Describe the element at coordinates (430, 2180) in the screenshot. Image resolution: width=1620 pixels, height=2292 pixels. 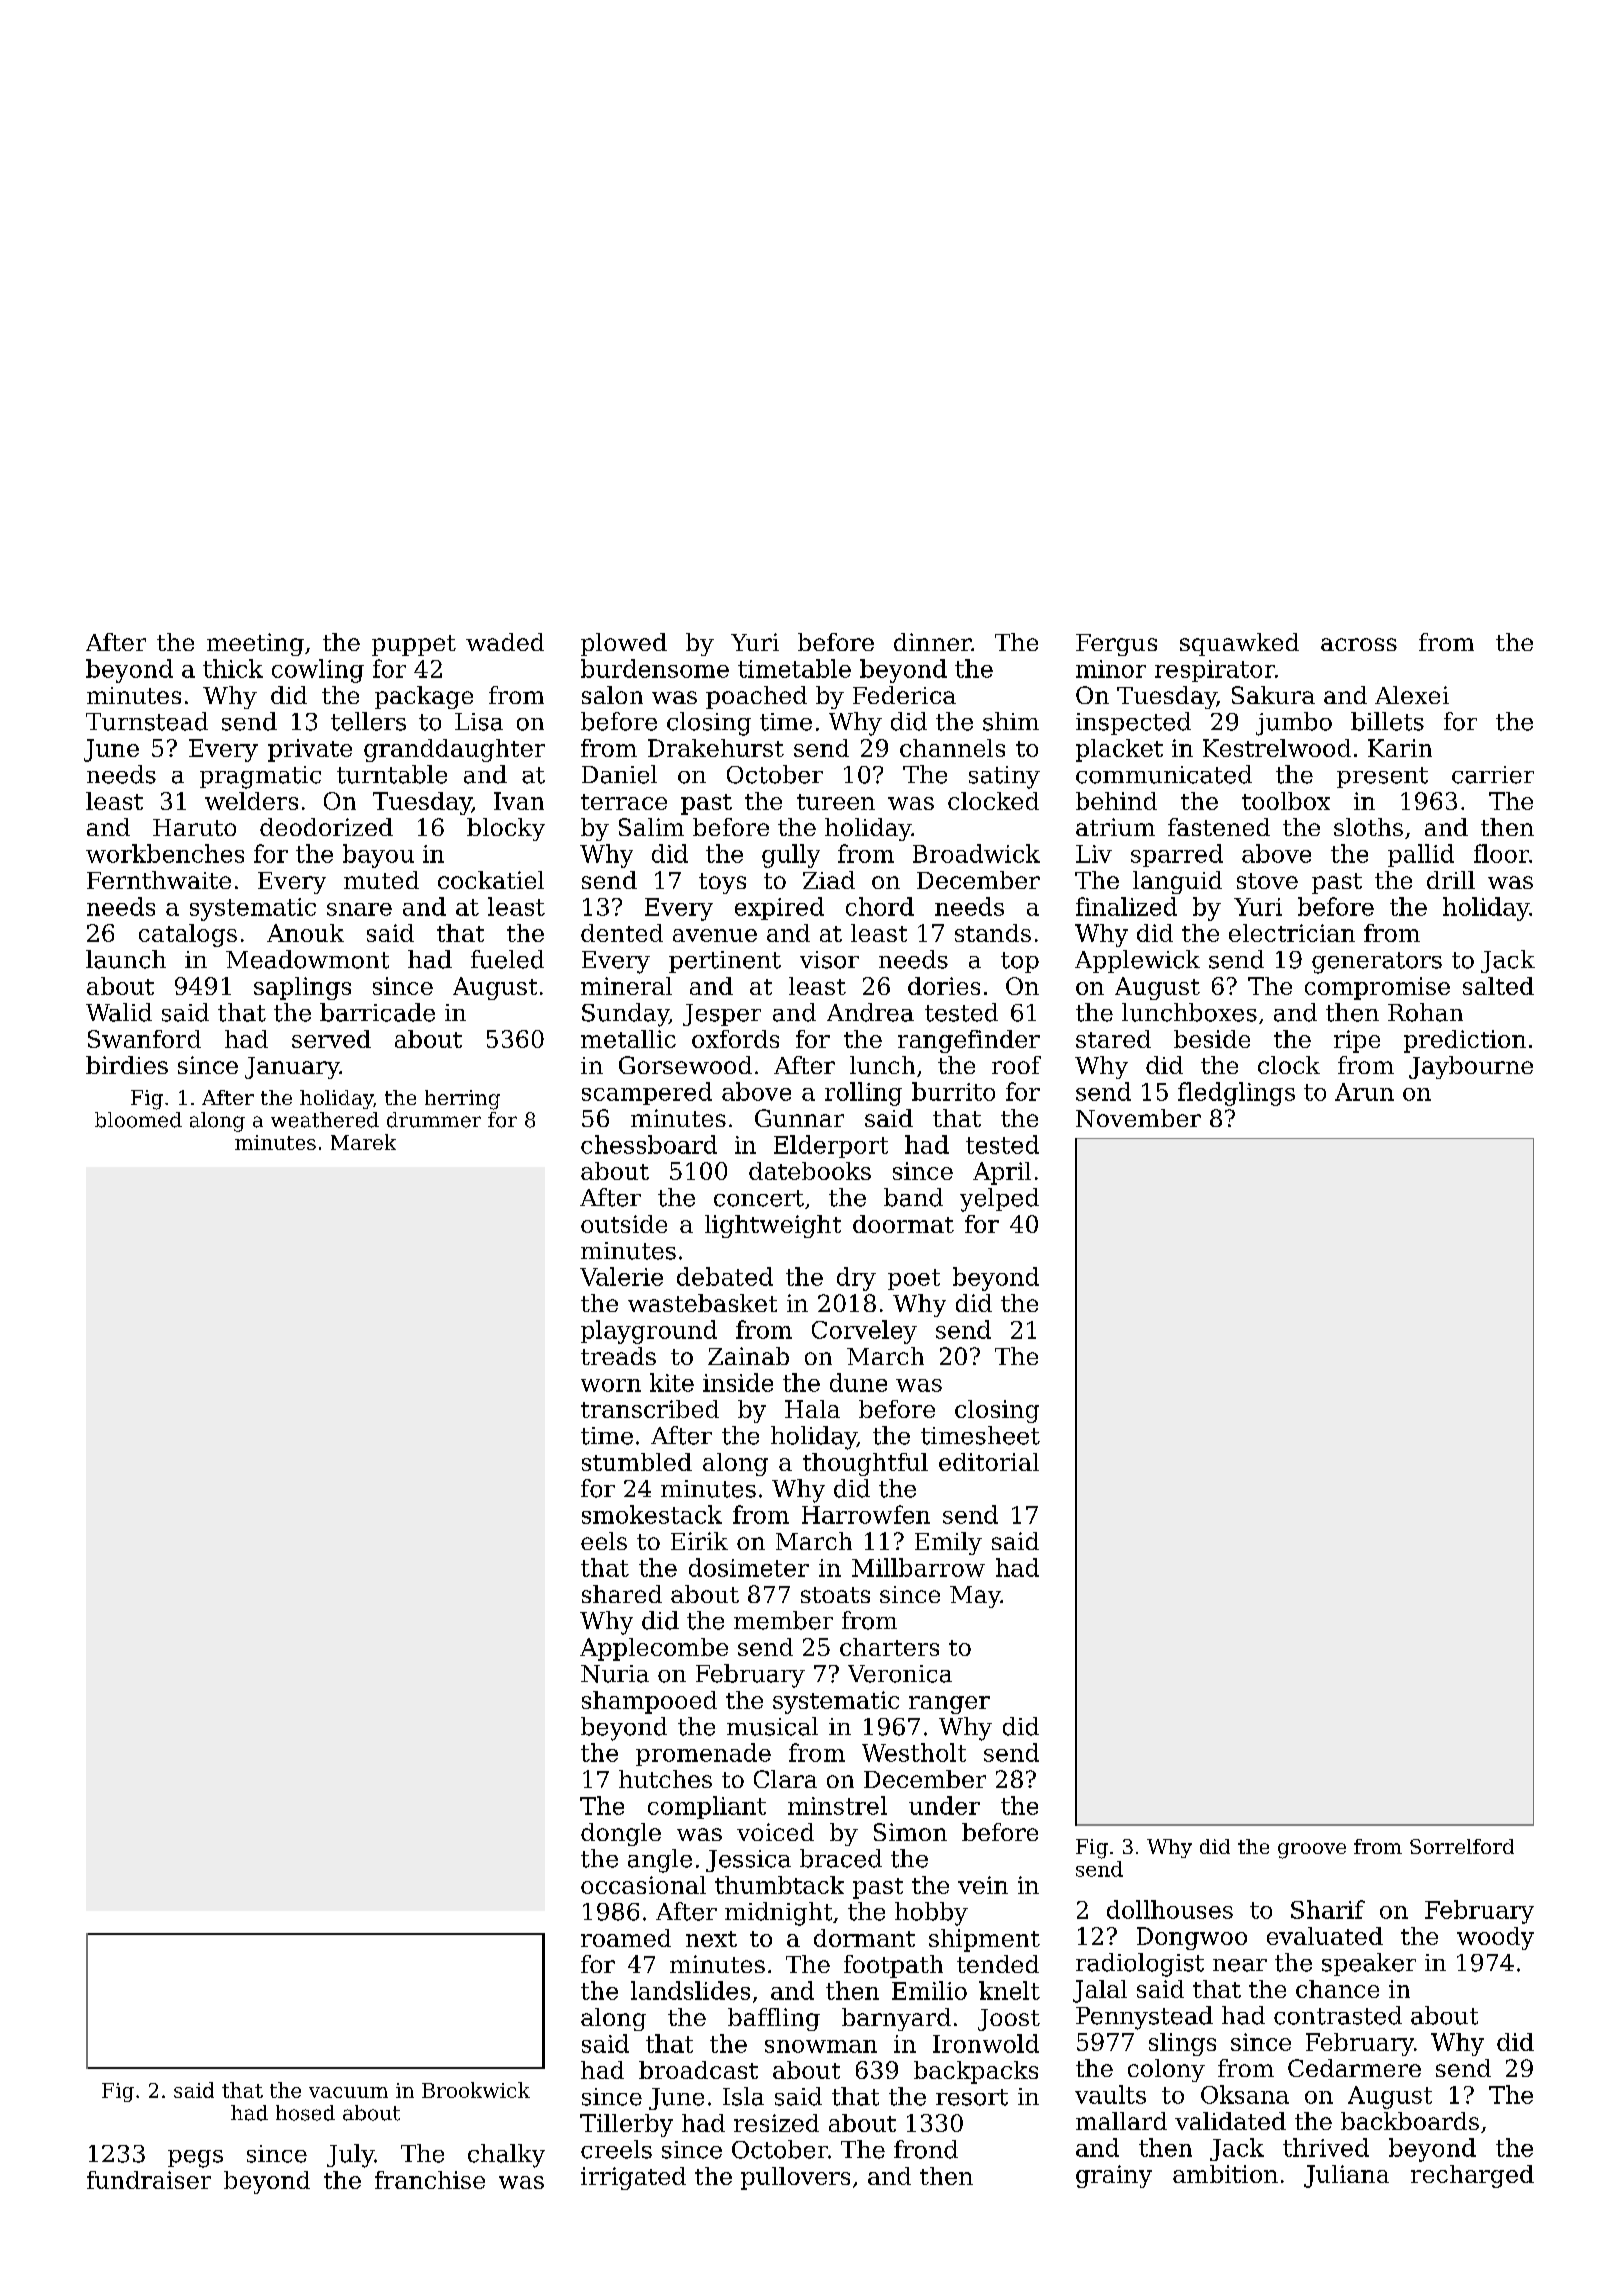
I see `franchise` at that location.
